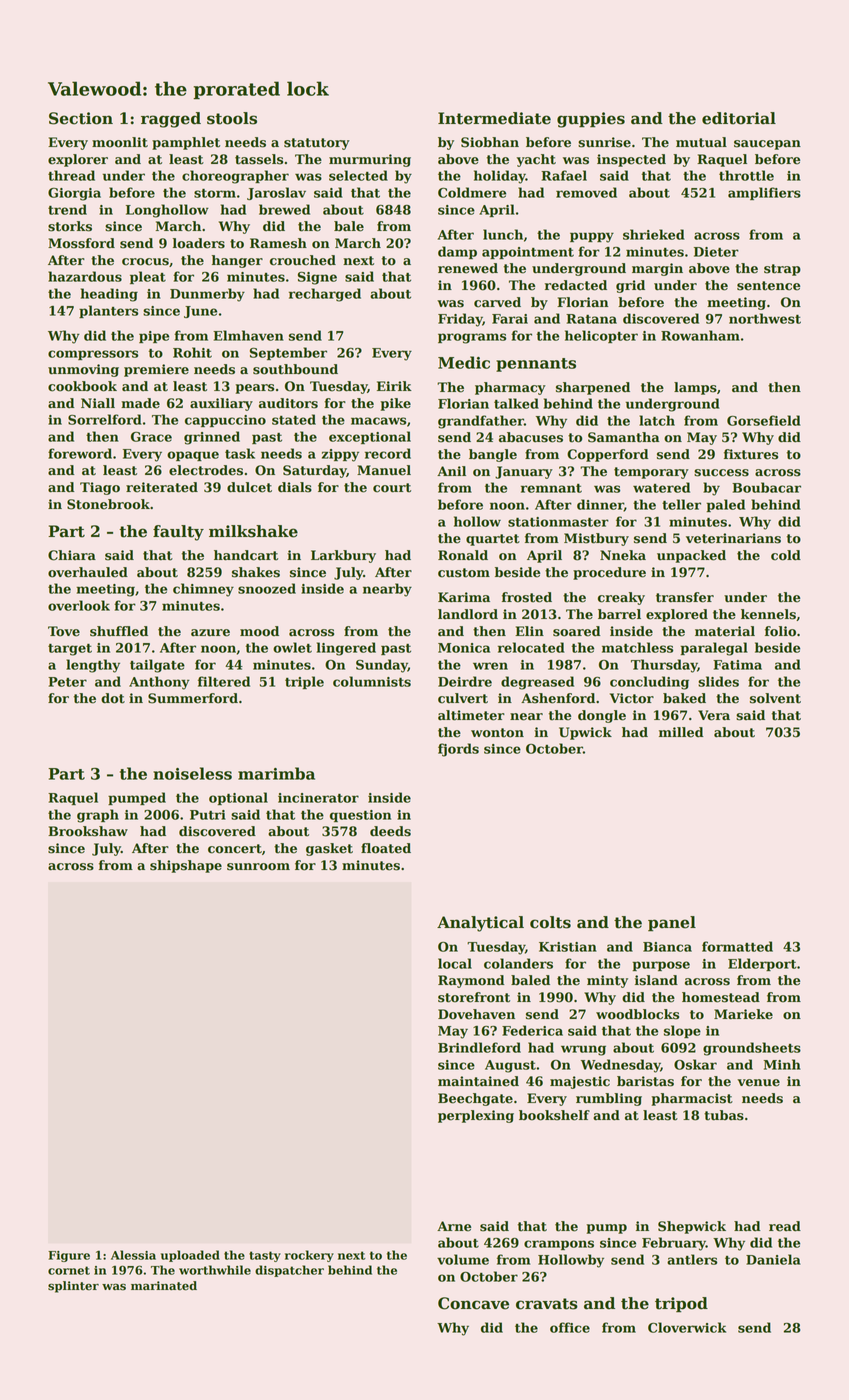 The height and width of the screenshot is (1400, 849). What do you see at coordinates (386, 848) in the screenshot?
I see `floated` at bounding box center [386, 848].
